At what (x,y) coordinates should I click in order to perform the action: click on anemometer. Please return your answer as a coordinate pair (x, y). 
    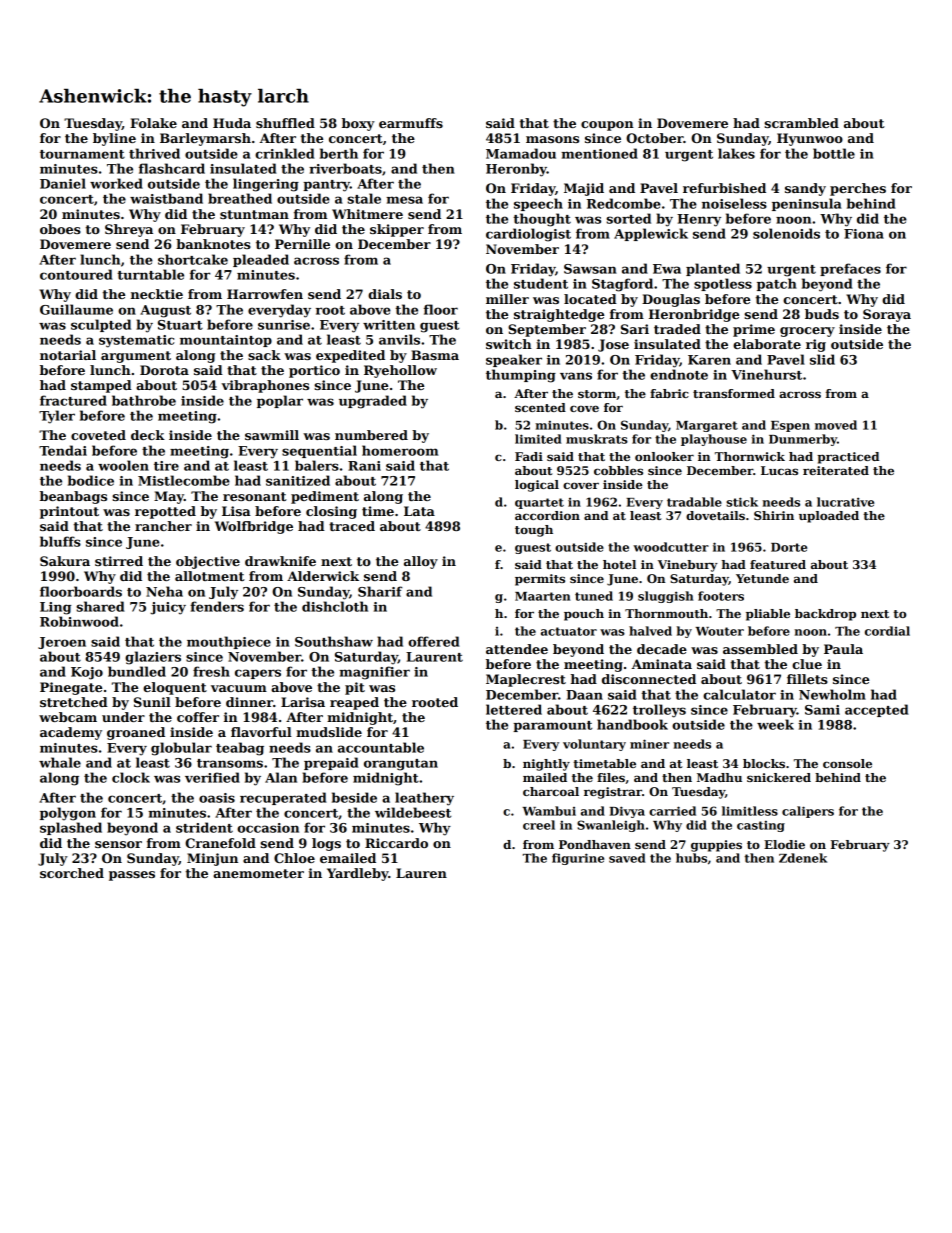
    Looking at the image, I should click on (258, 873).
